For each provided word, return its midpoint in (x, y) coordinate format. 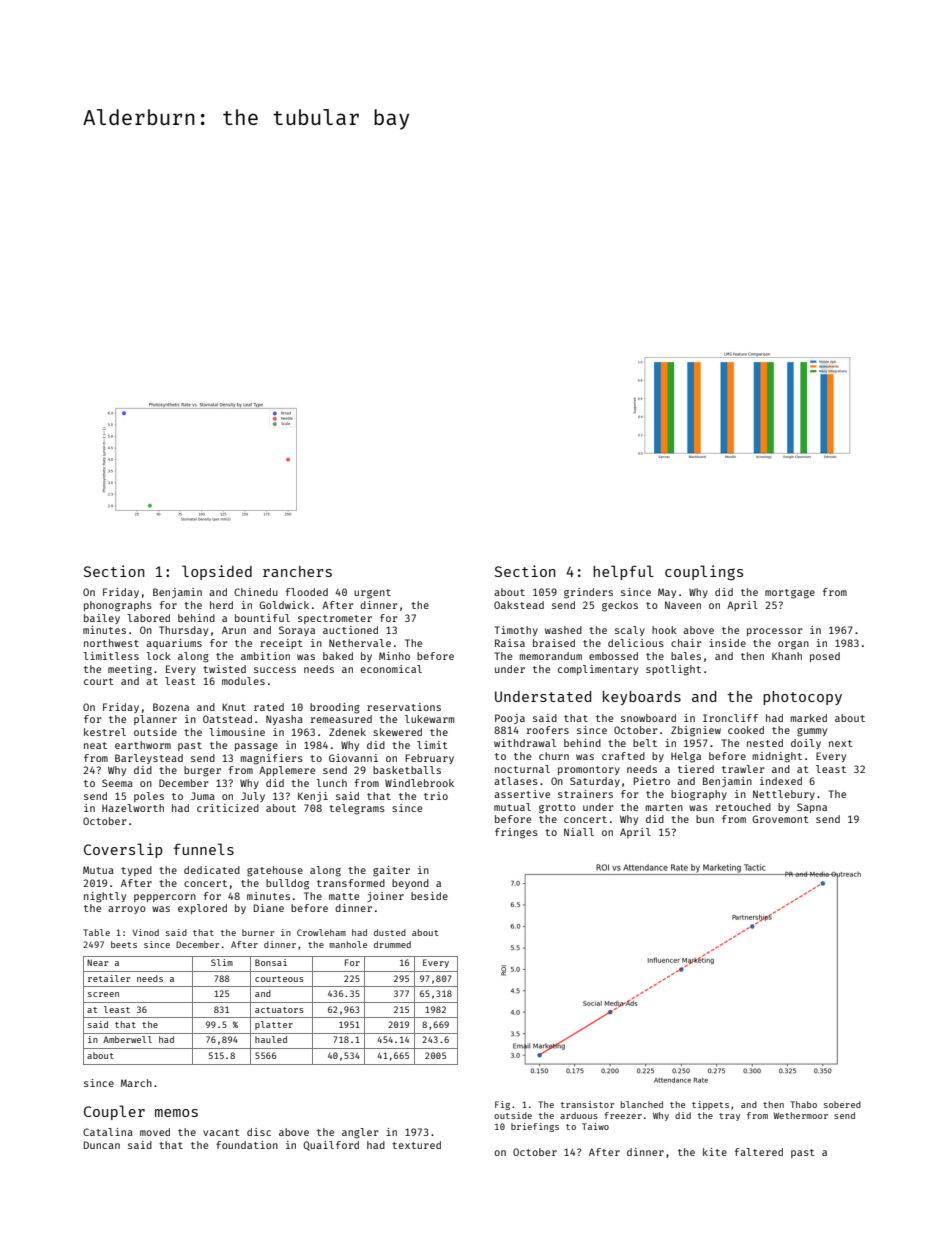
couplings (704, 573)
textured (416, 1145)
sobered (842, 1104)
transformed (351, 883)
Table (96, 932)
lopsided (217, 572)
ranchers (297, 571)
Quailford (331, 1146)
